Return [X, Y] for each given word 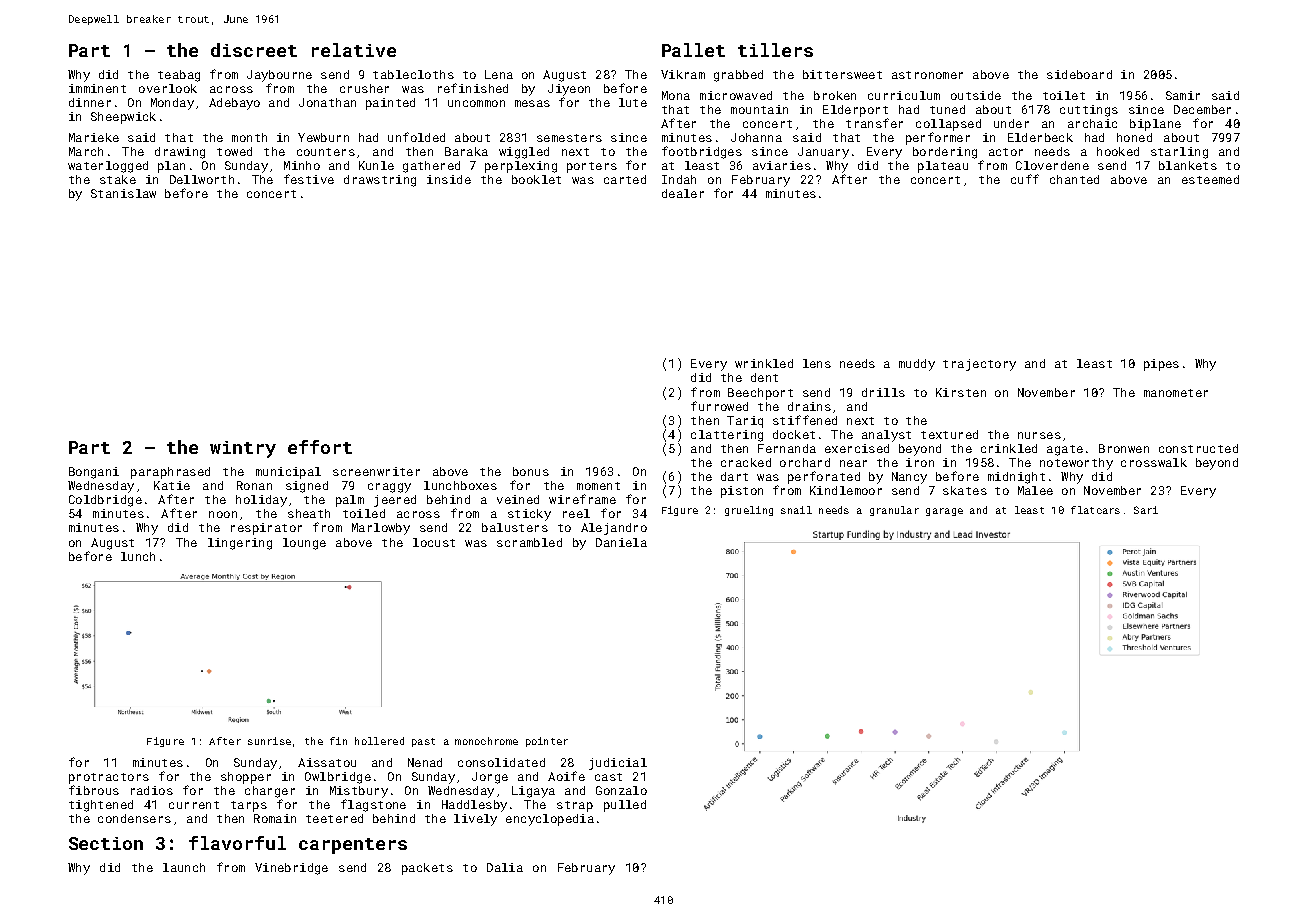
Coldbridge [105, 501]
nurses [1039, 435]
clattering [727, 436]
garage [944, 512]
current [194, 805]
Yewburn [323, 137]
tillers [775, 50]
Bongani [94, 473]
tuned [947, 109]
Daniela [621, 542]
